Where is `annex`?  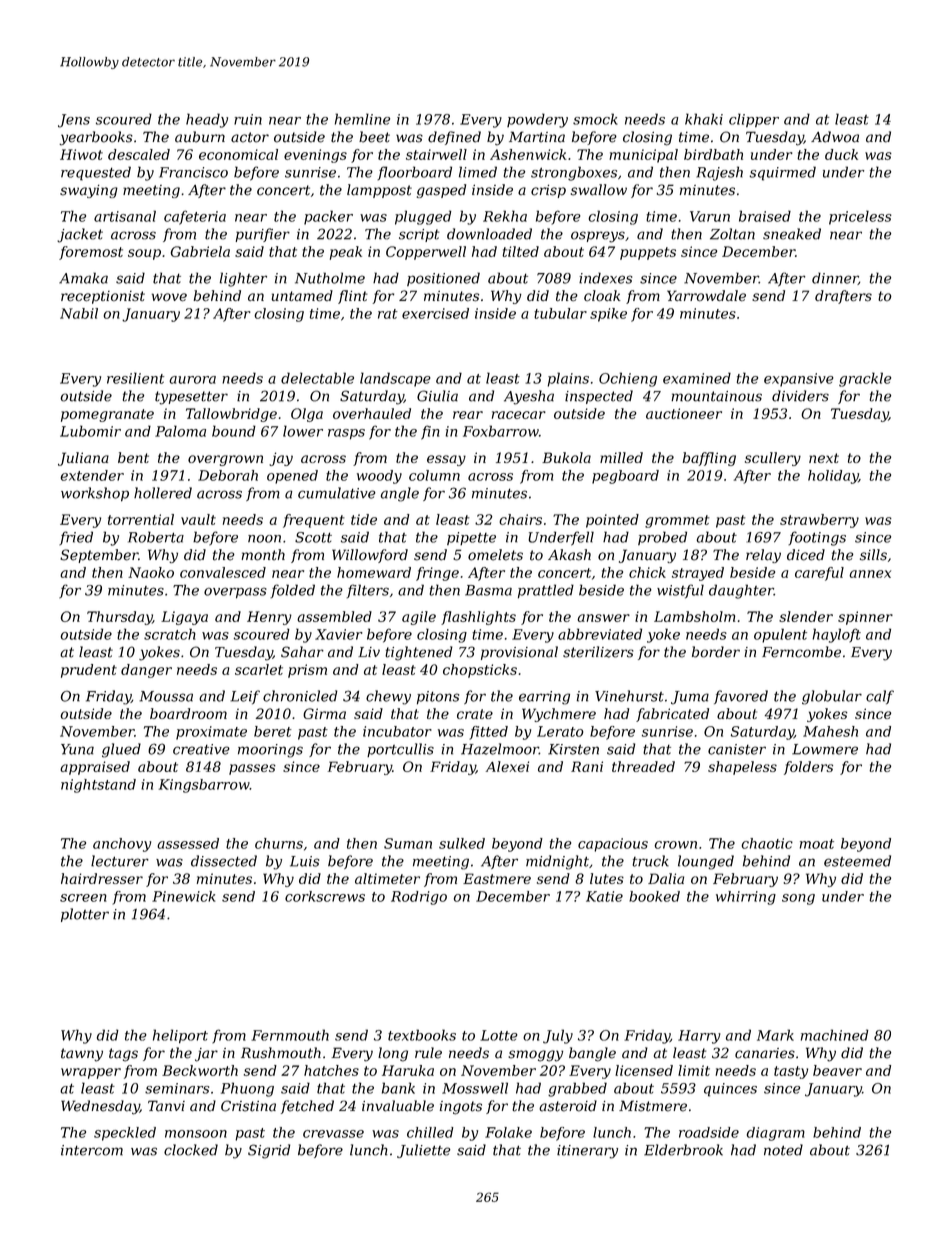 annex is located at coordinates (870, 574).
